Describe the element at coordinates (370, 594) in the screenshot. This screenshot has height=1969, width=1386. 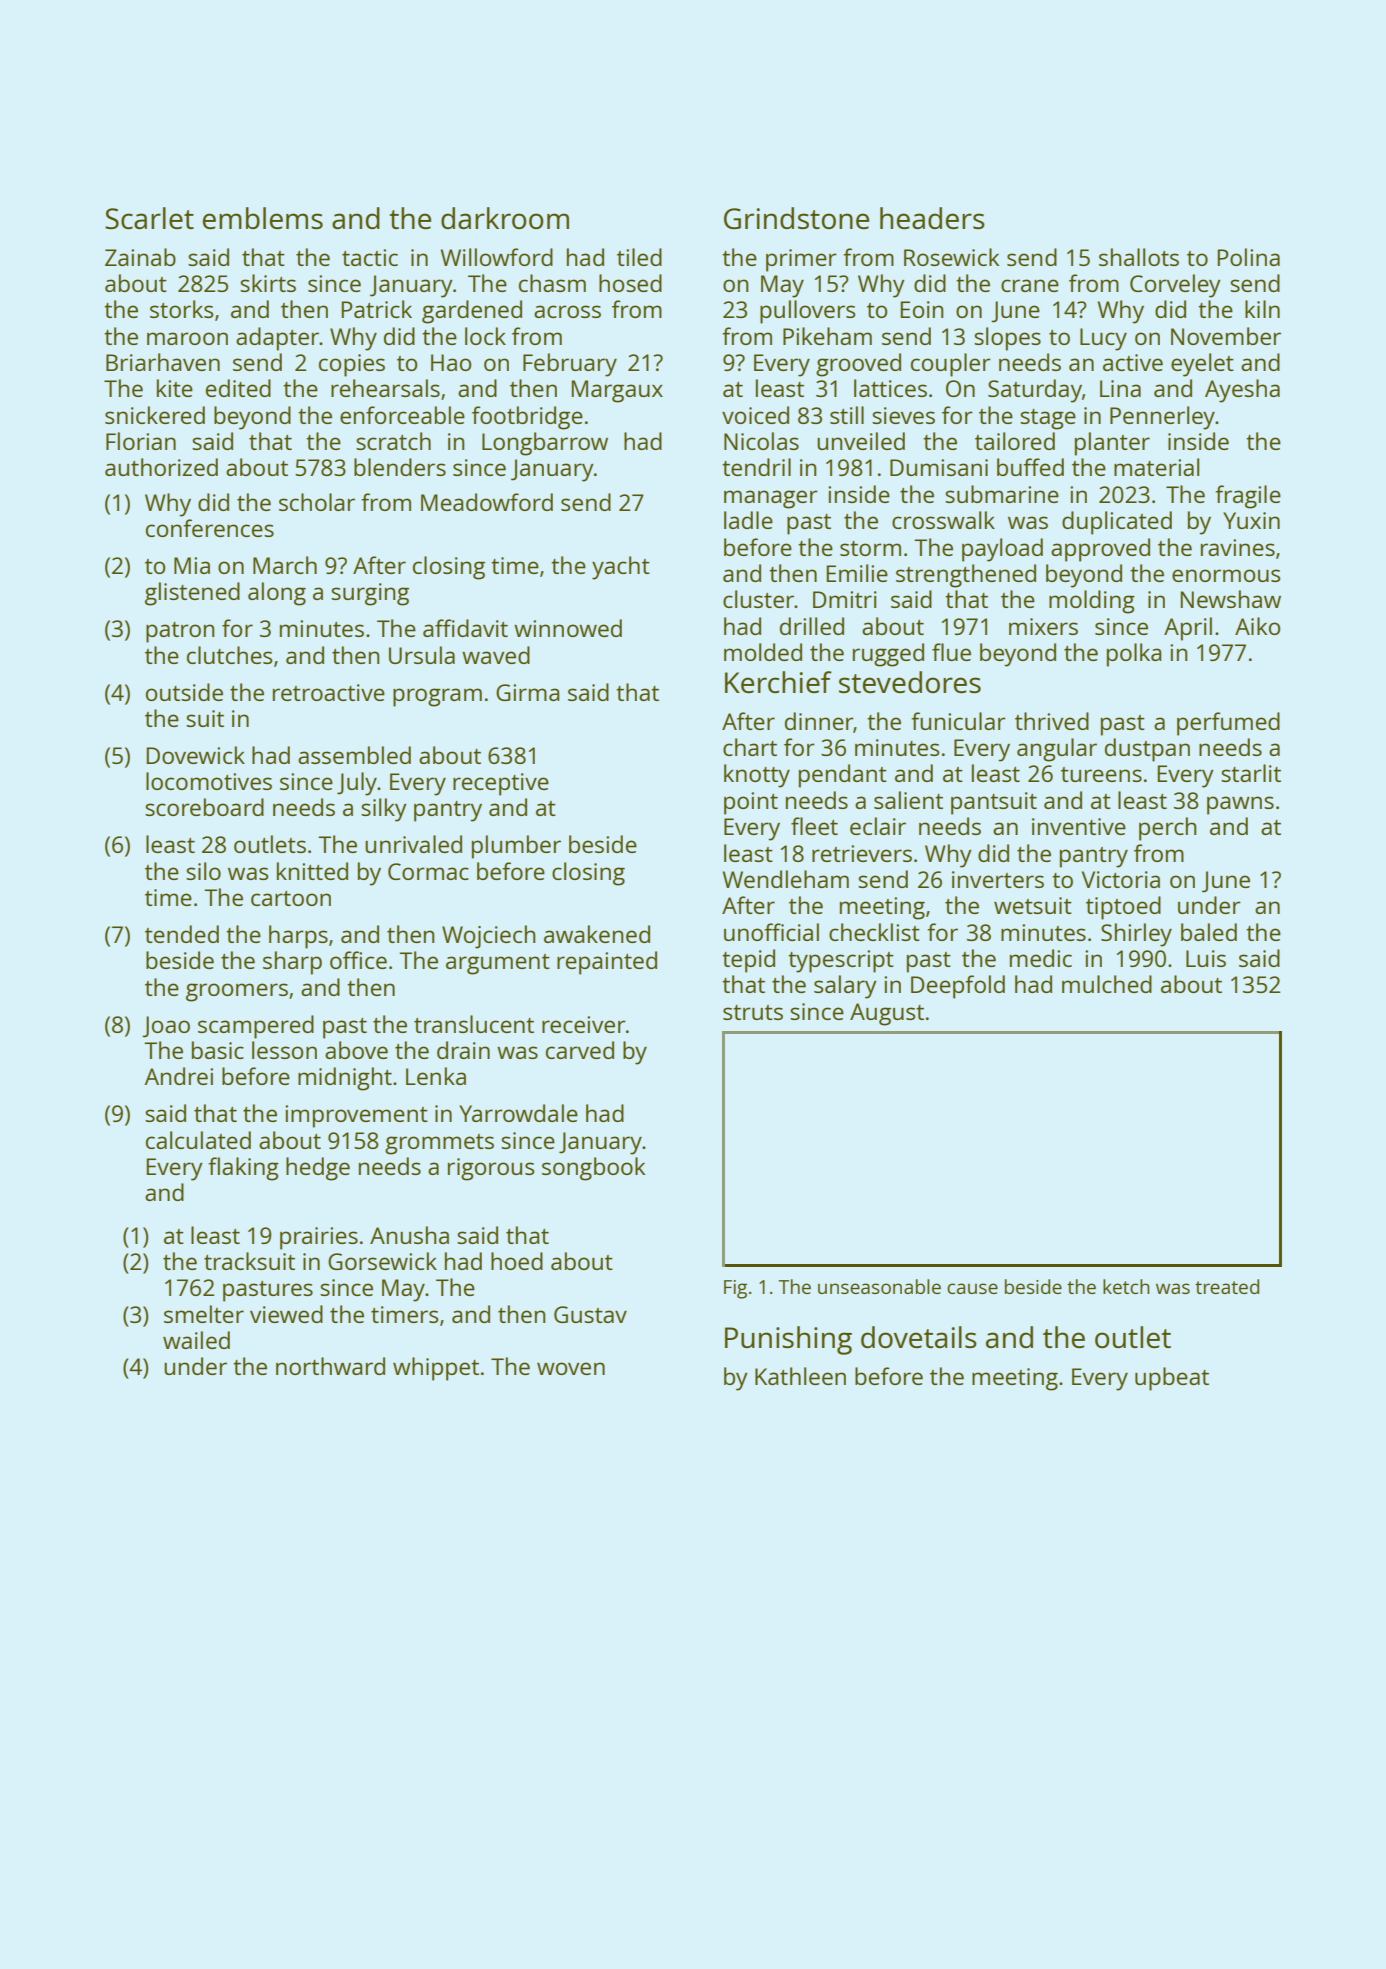
I see `surging` at that location.
